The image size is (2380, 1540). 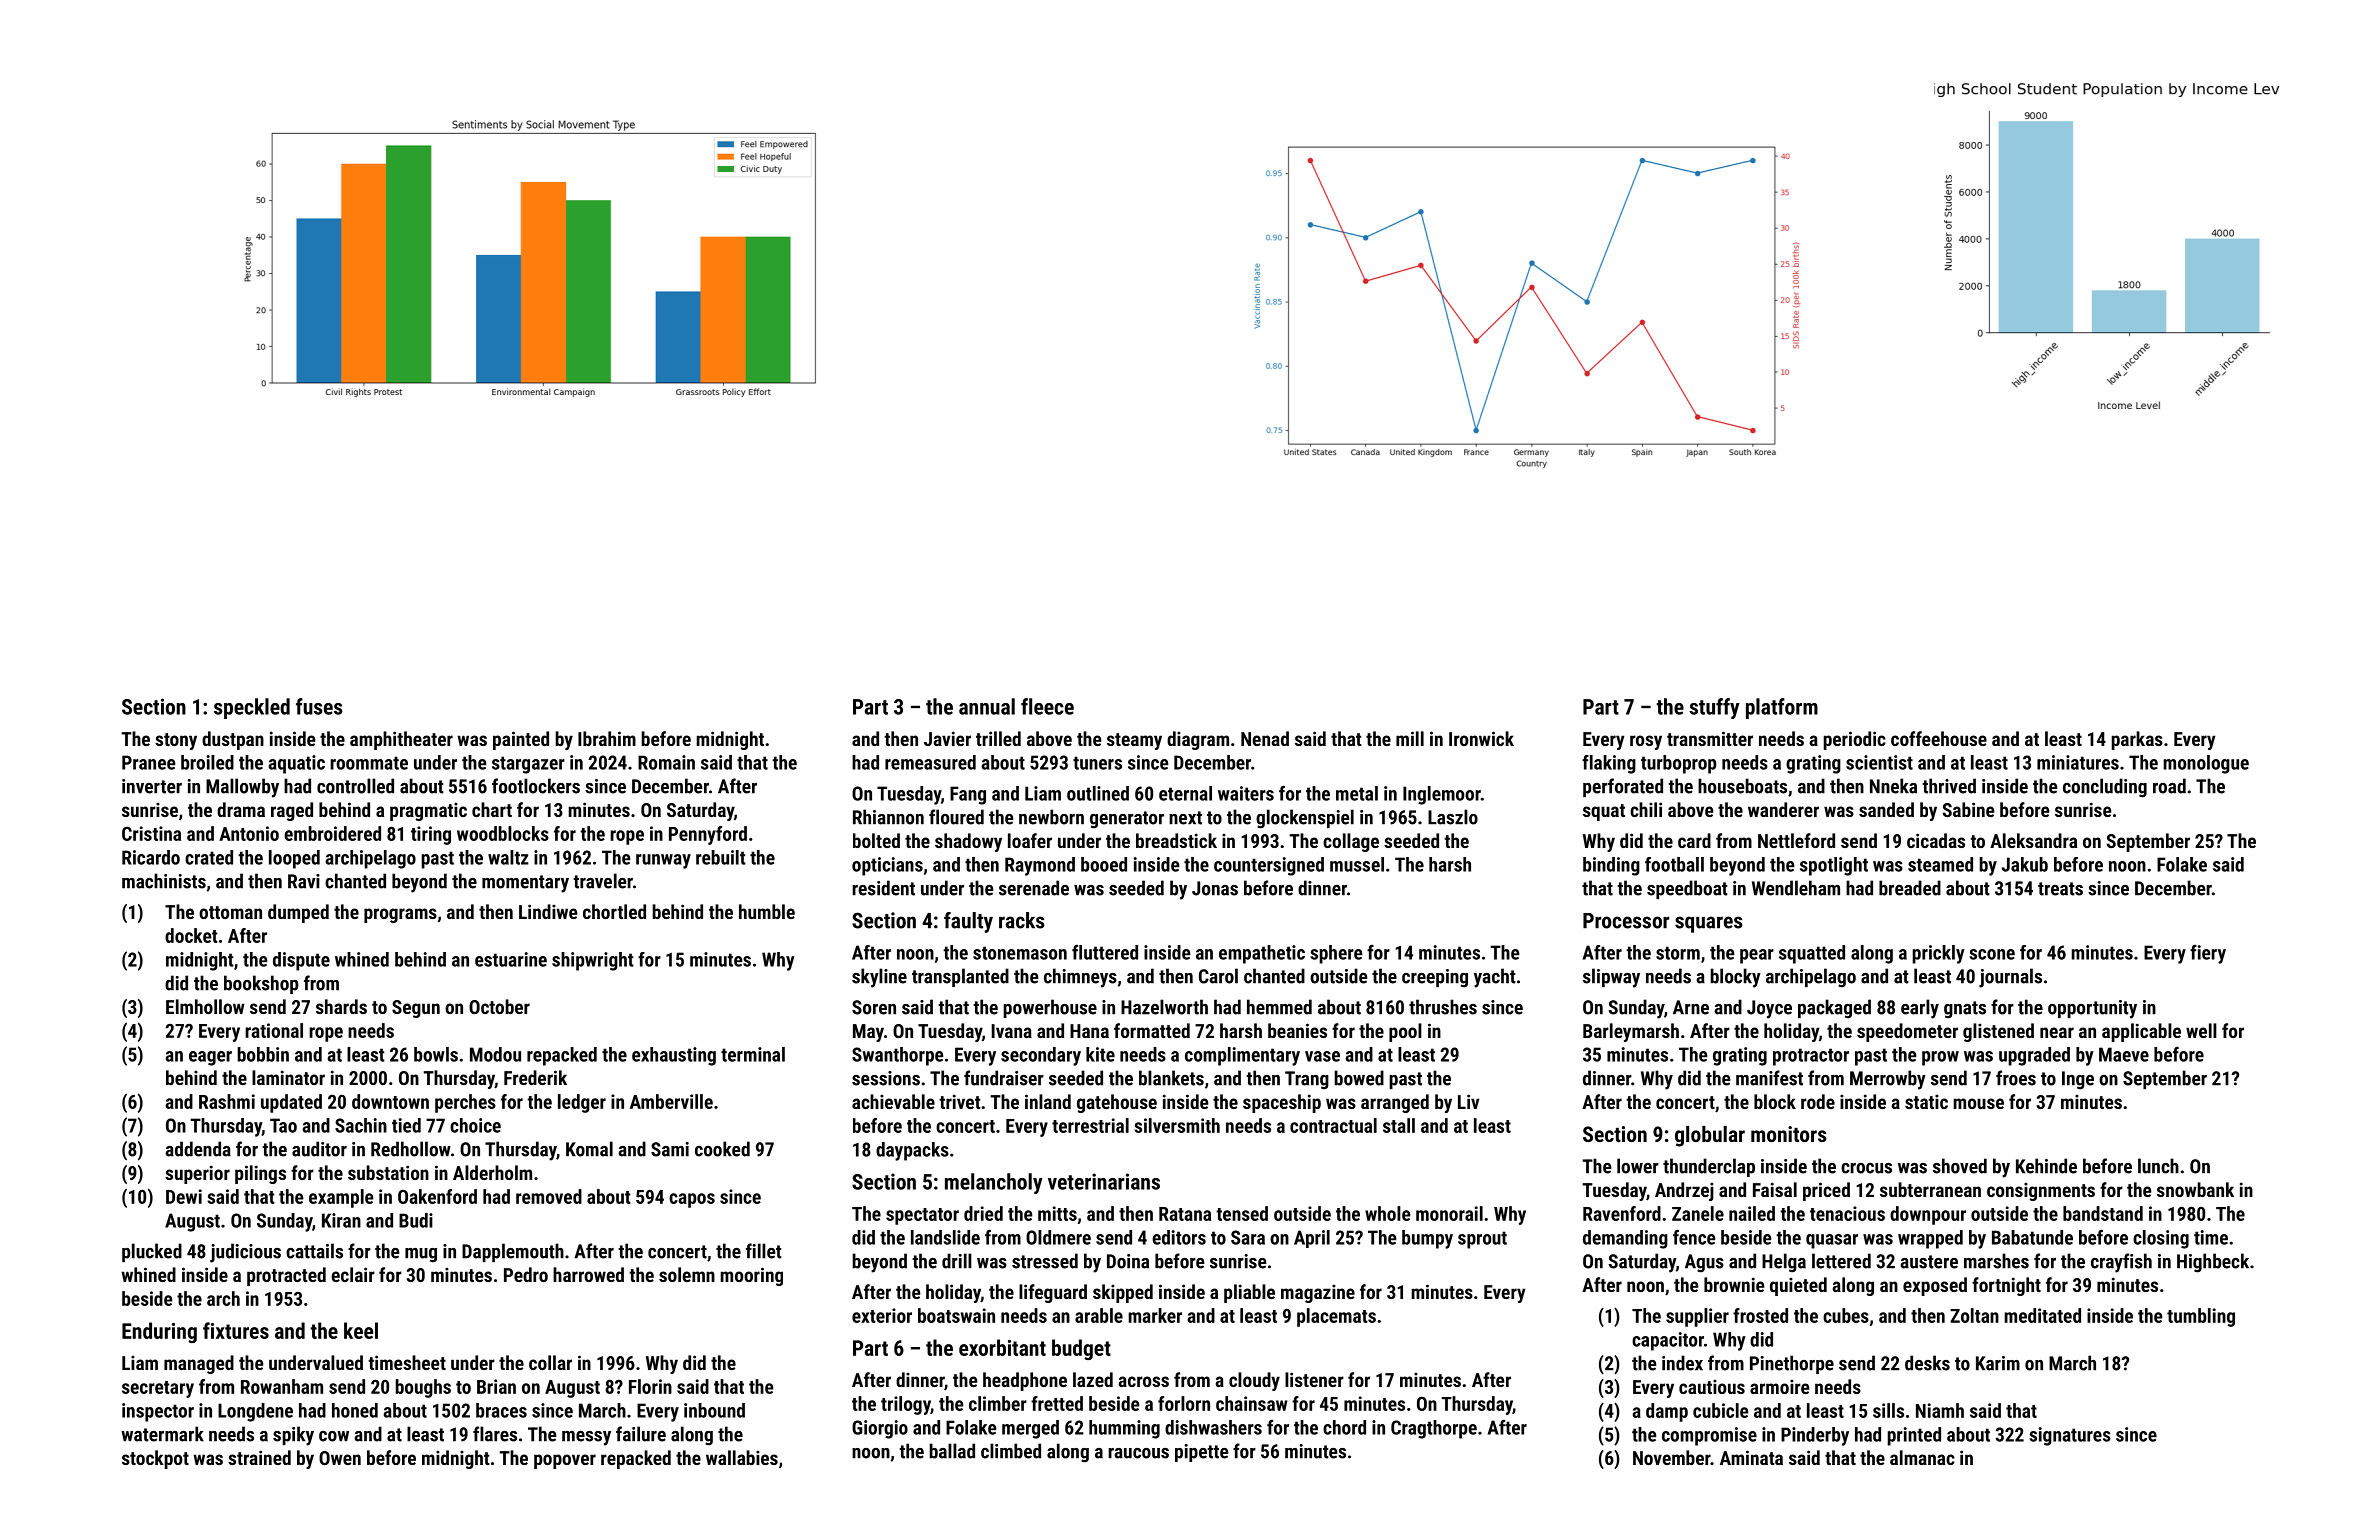 I want to click on estuarine, so click(x=511, y=959).
